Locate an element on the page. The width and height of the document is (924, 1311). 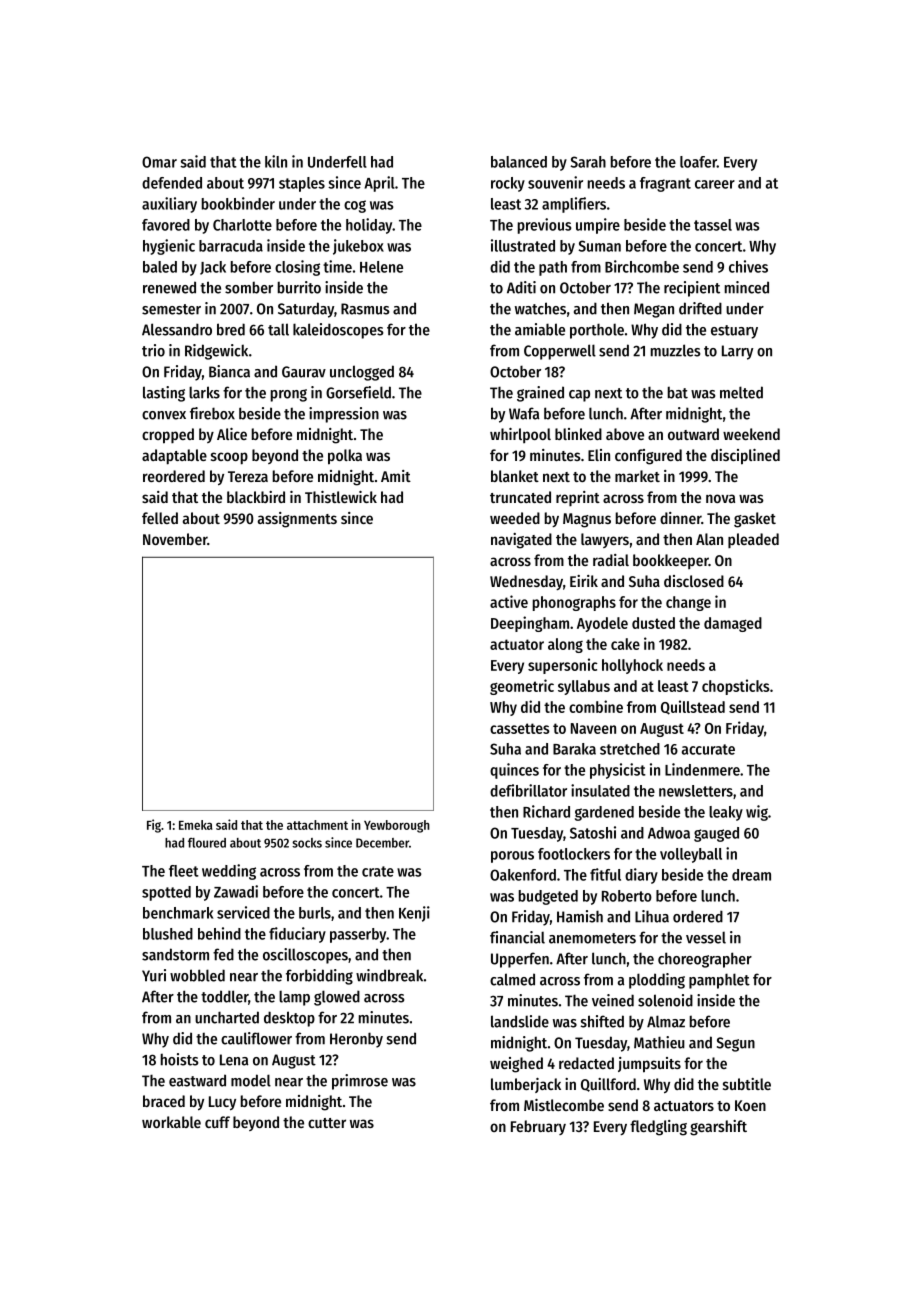
Omar is located at coordinates (159, 162).
